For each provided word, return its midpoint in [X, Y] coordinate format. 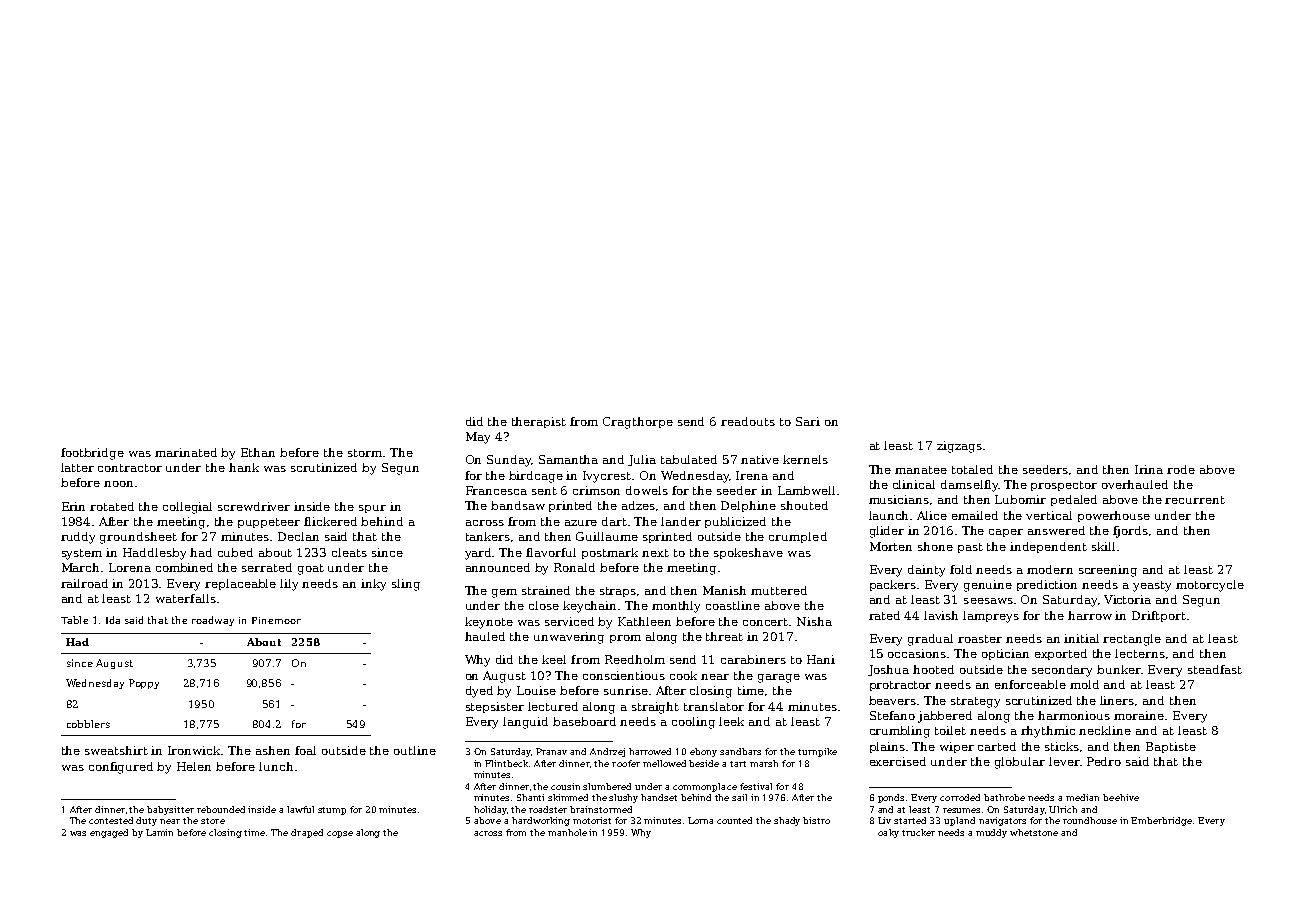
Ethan [258, 452]
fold [961, 569]
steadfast [1215, 669]
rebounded [221, 809]
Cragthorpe [638, 423]
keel [554, 659]
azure [581, 523]
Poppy [144, 684]
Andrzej [607, 752]
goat [311, 569]
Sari [808, 421]
